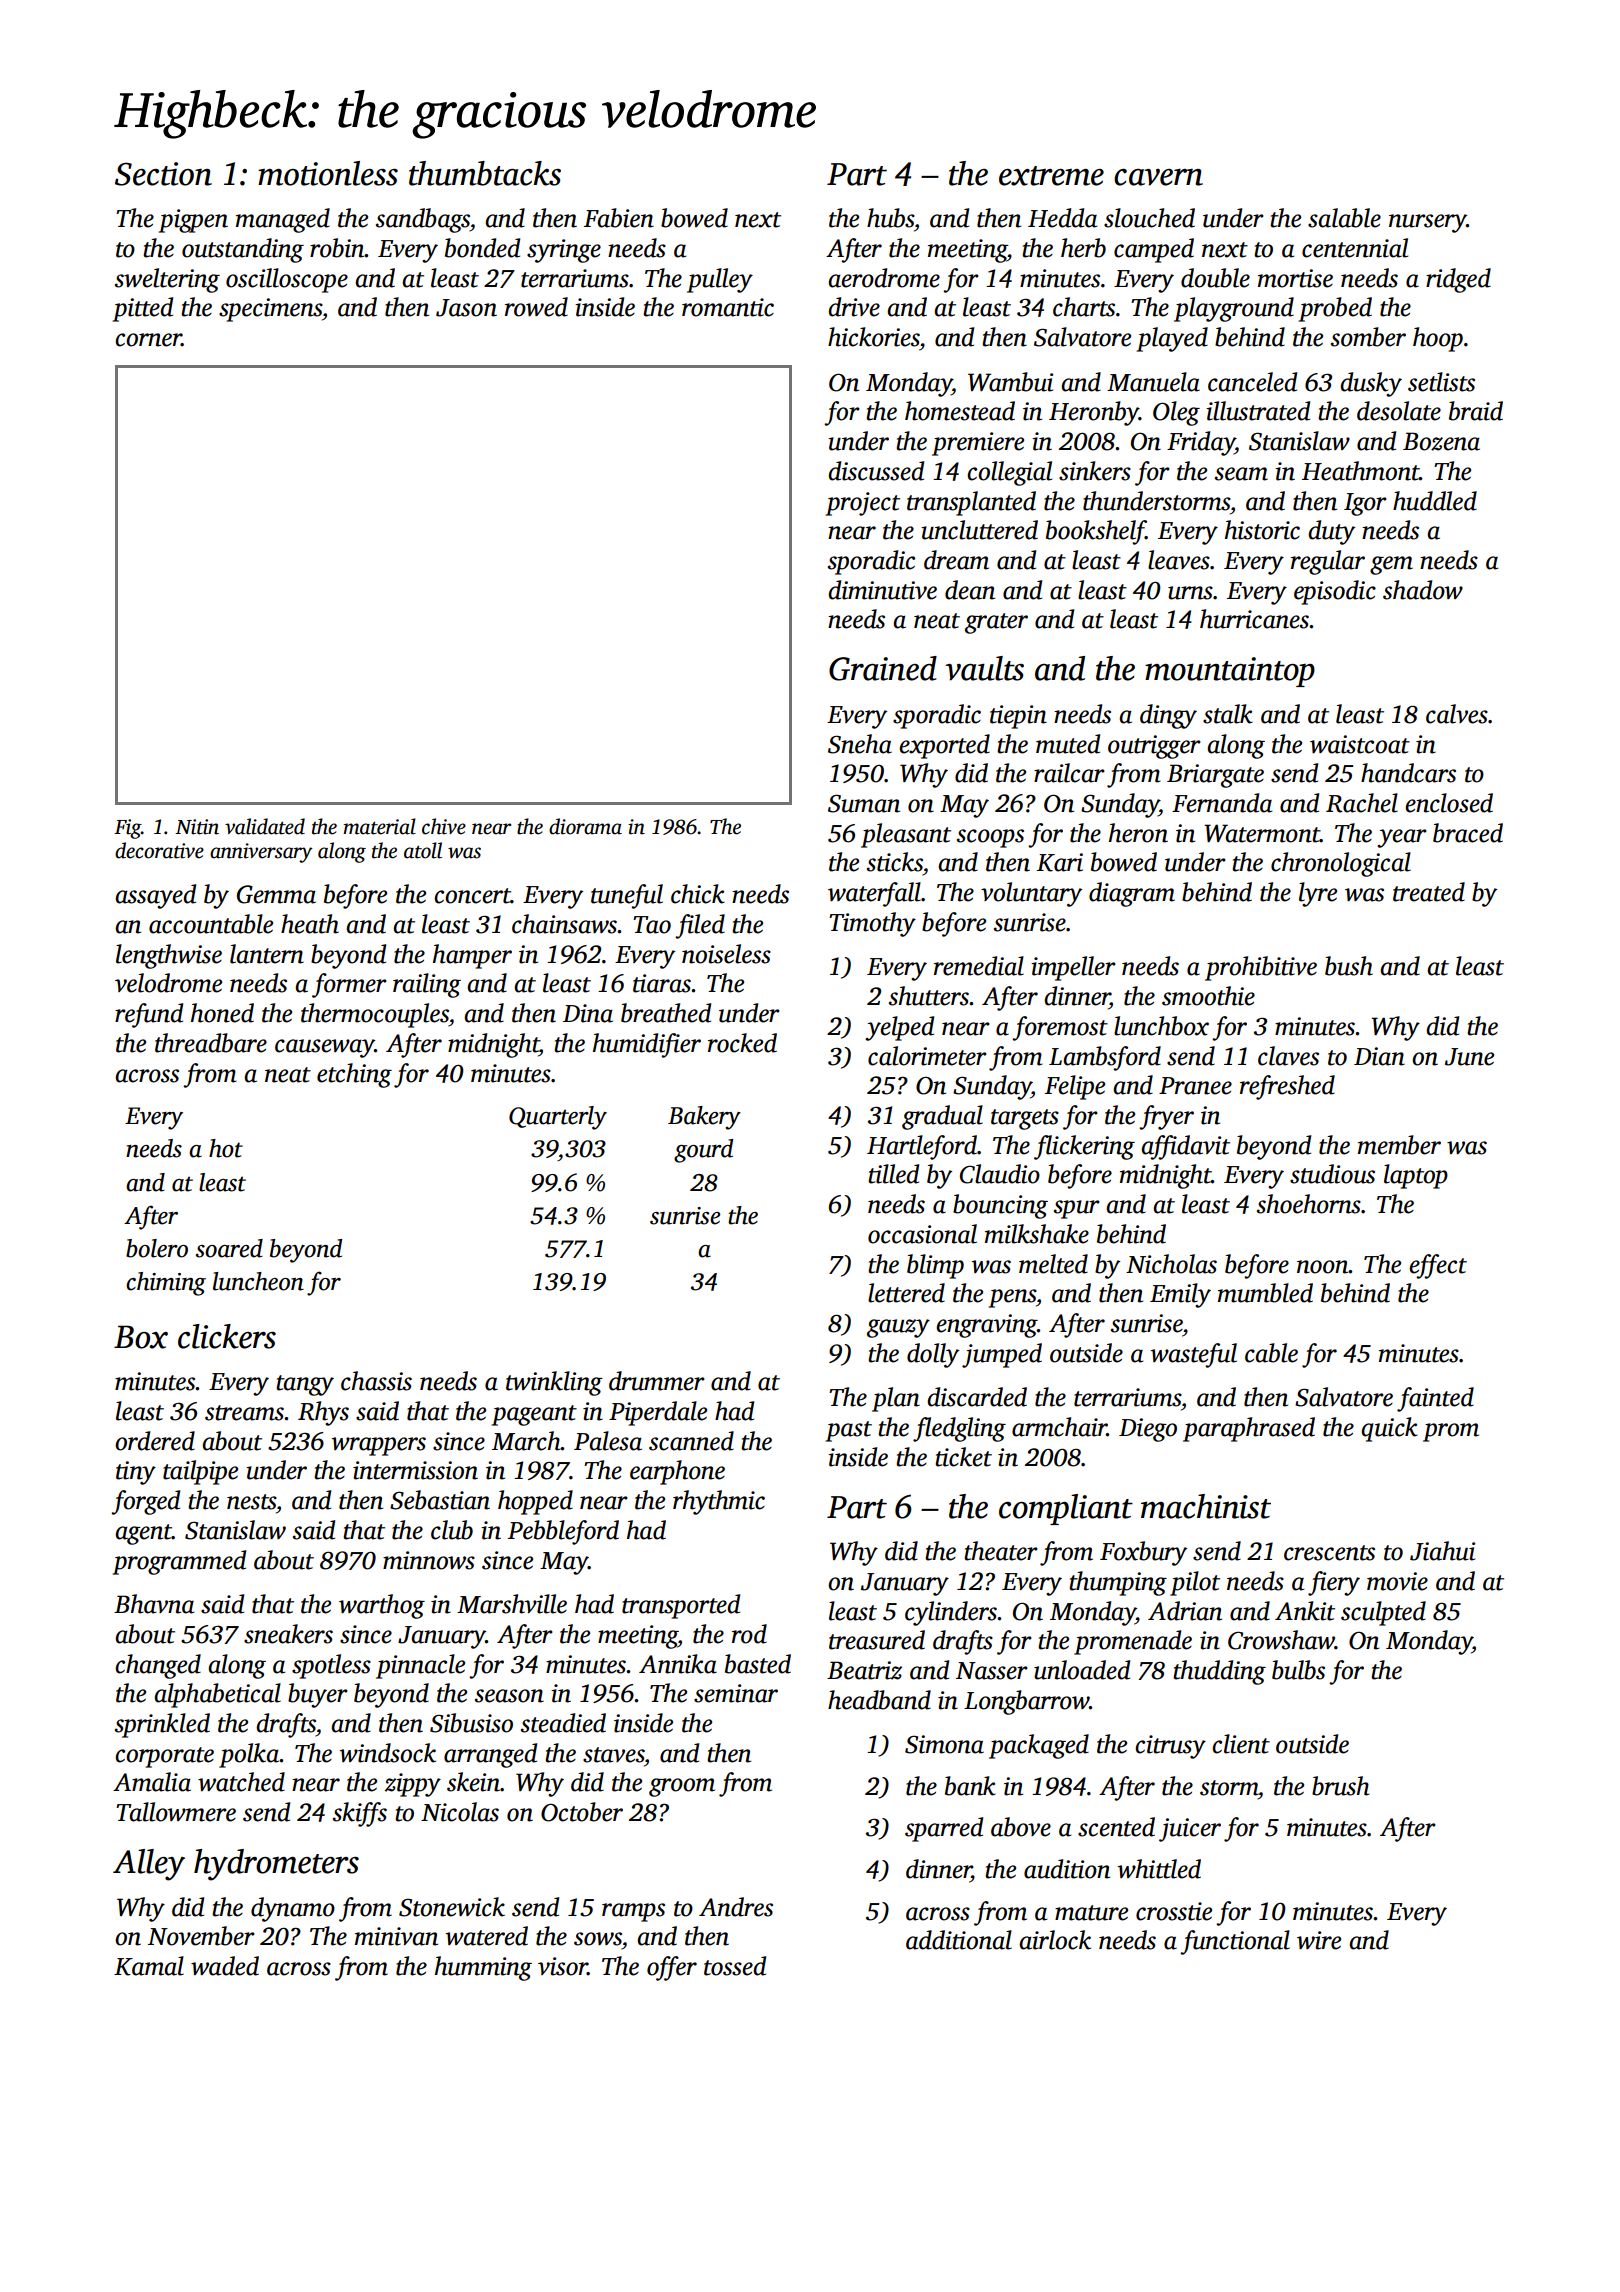 This screenshot has width=1620, height=2292. What do you see at coordinates (860, 744) in the screenshot?
I see `Sneha` at bounding box center [860, 744].
